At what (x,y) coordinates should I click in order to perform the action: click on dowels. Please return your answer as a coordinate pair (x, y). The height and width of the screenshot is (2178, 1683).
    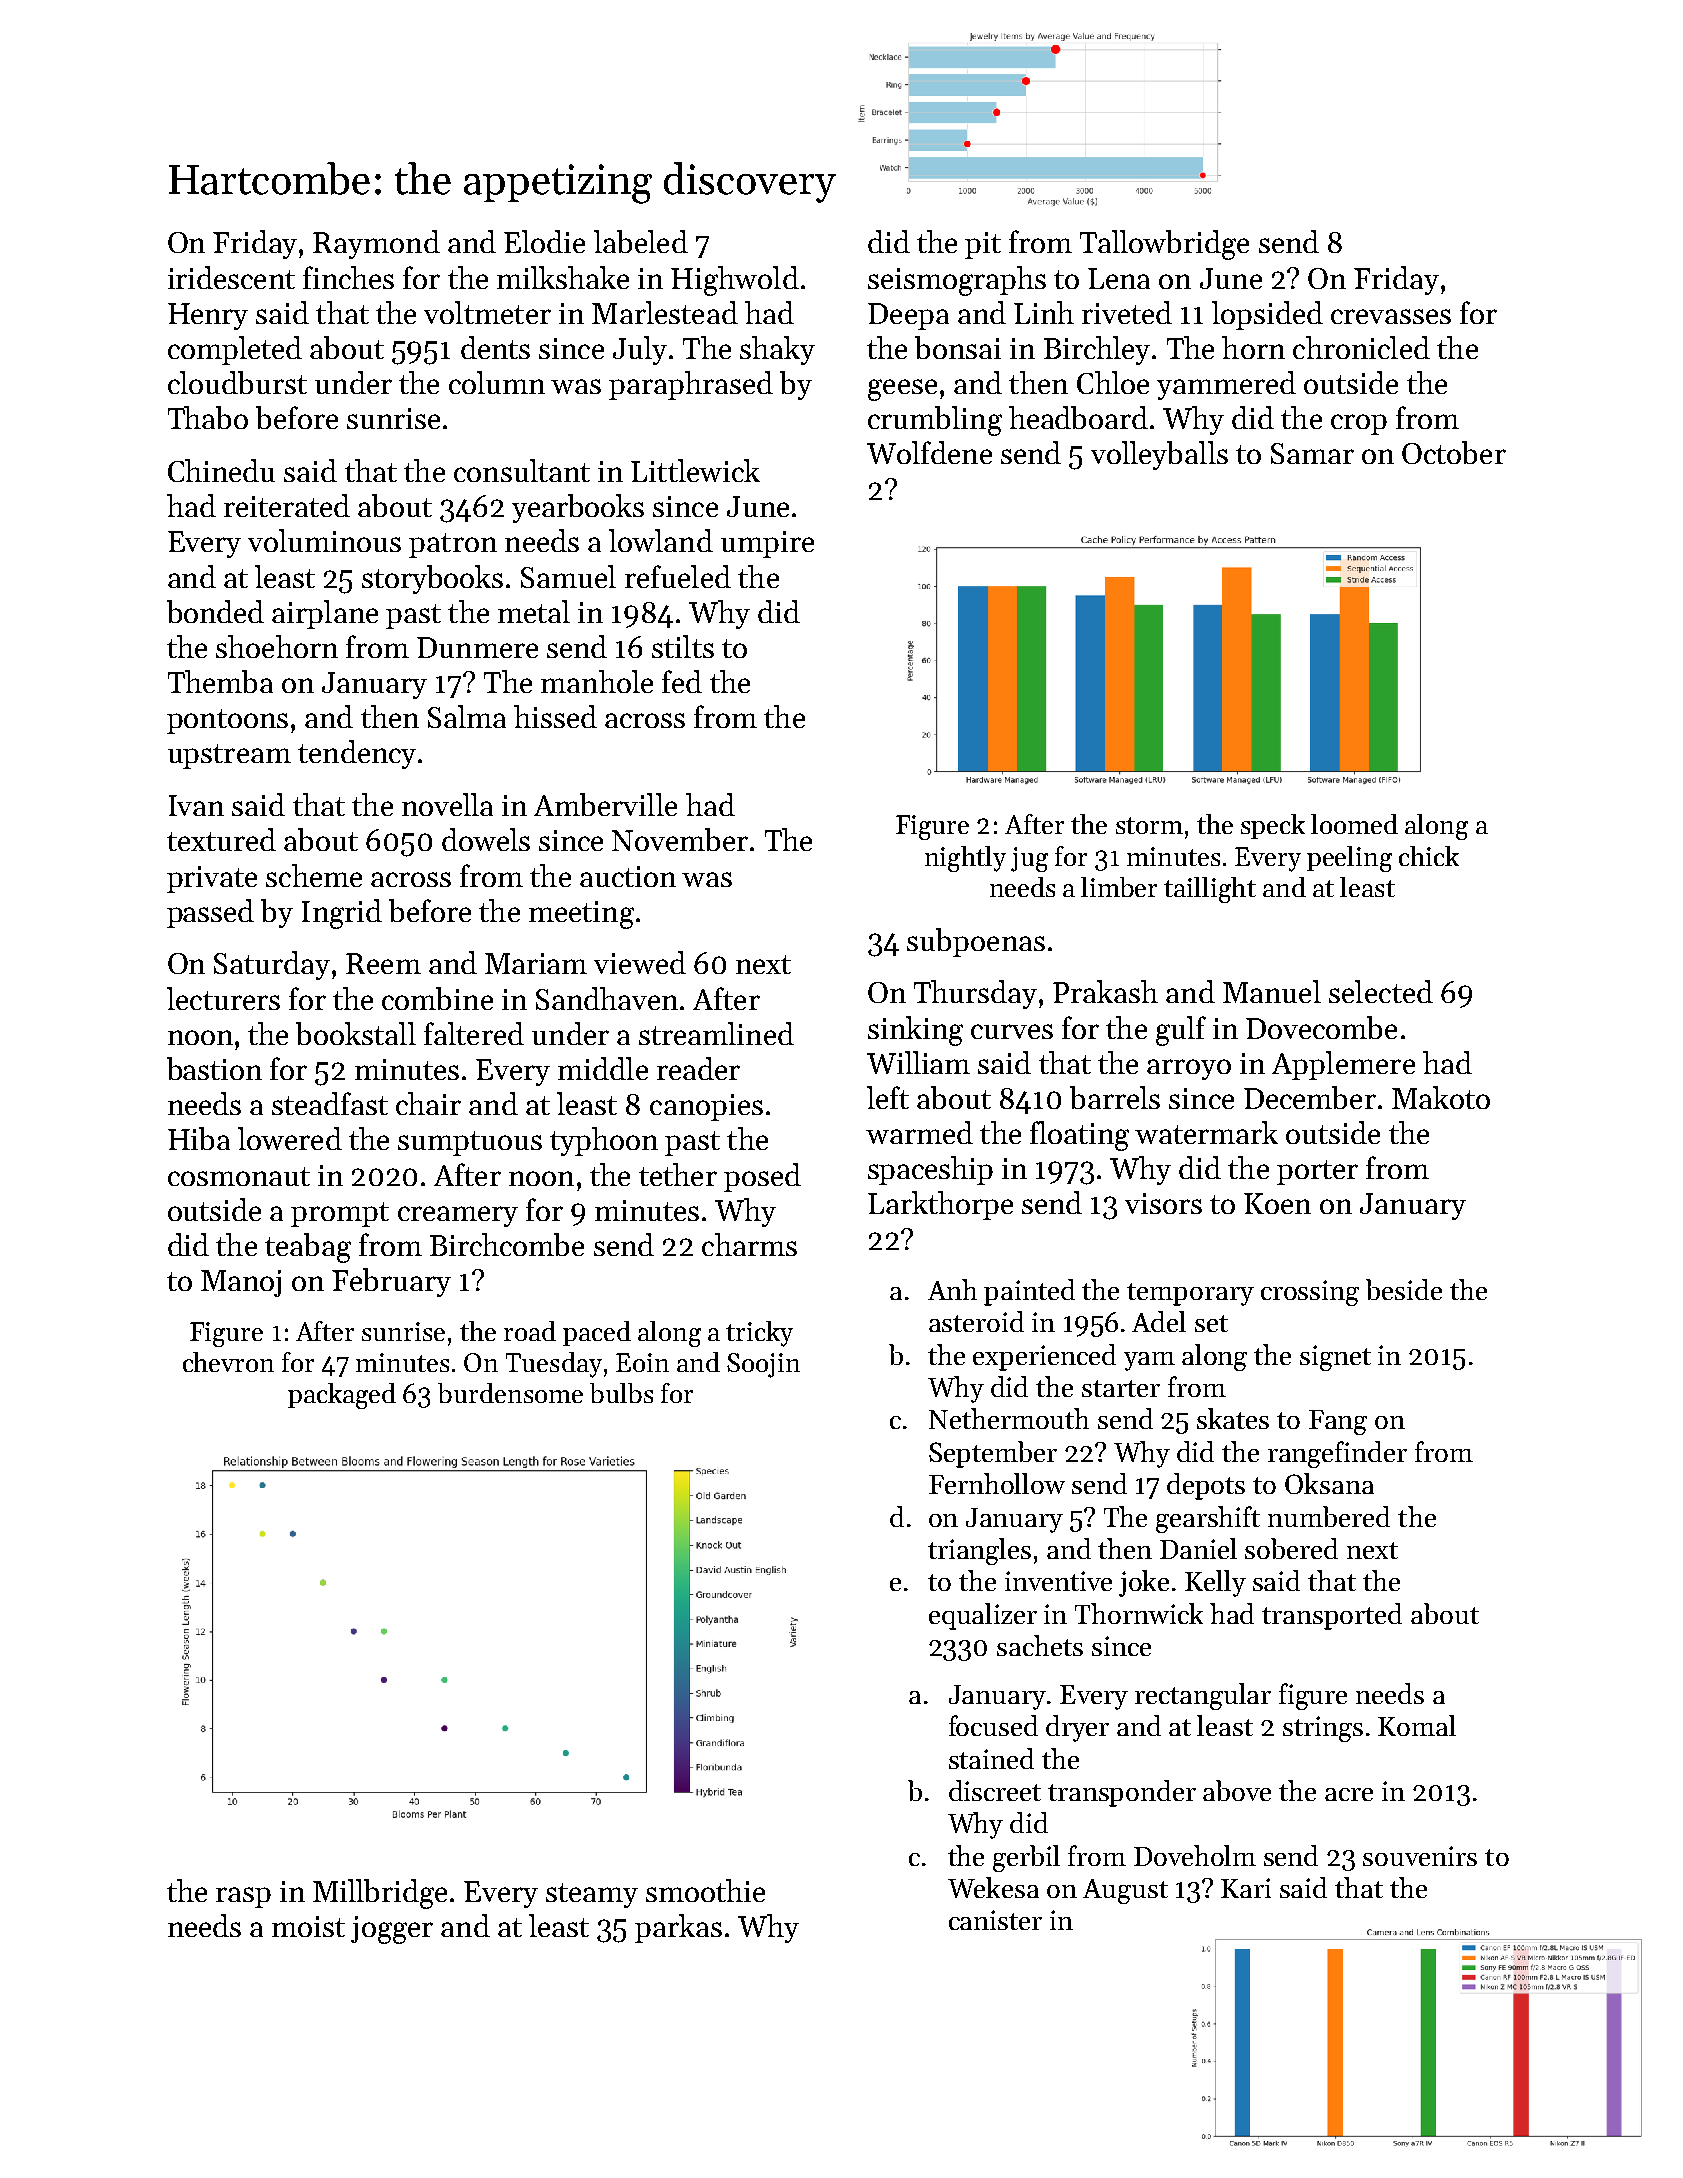
    Looking at the image, I should click on (486, 839).
